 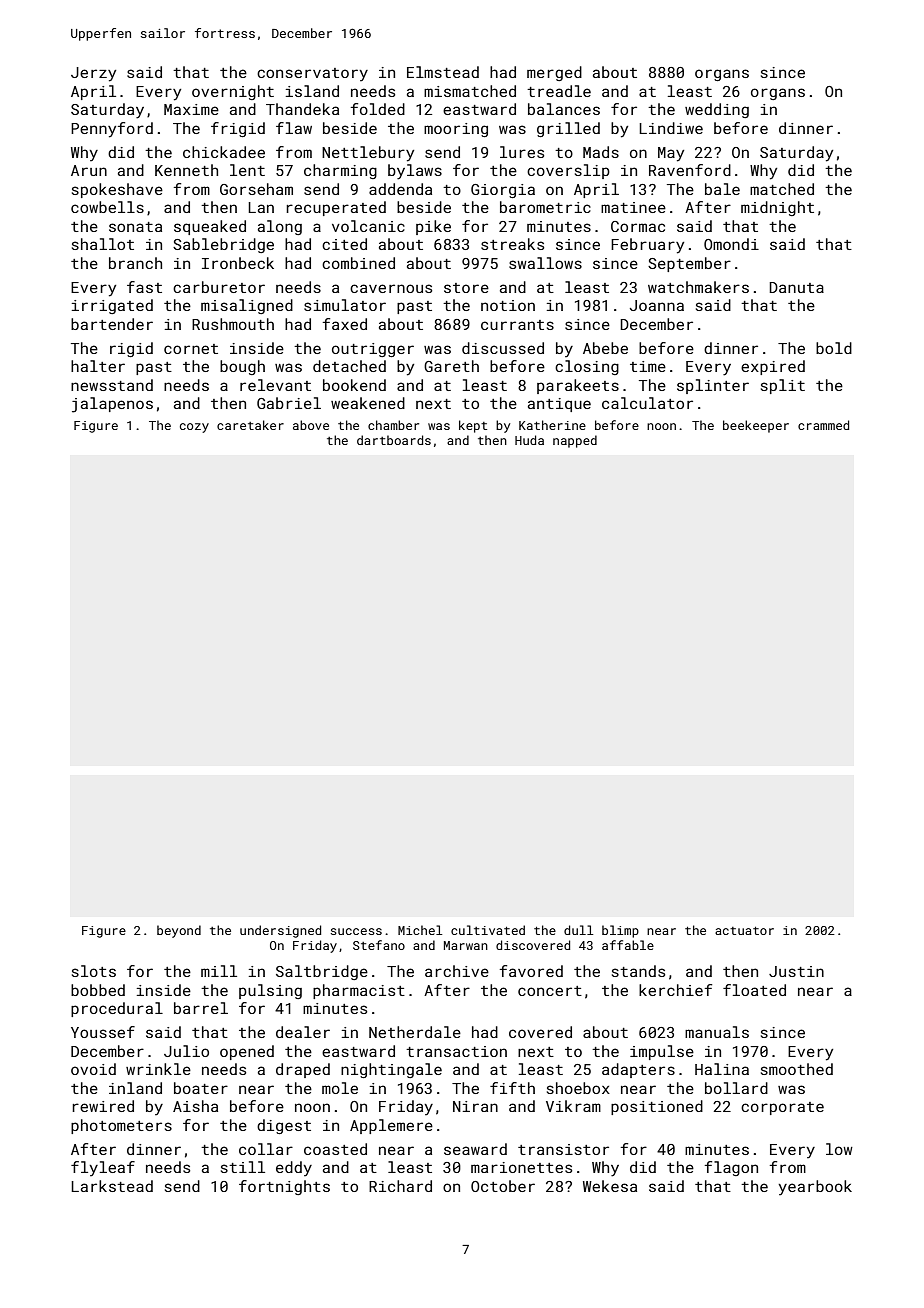 What do you see at coordinates (620, 931) in the screenshot?
I see `blimp` at bounding box center [620, 931].
